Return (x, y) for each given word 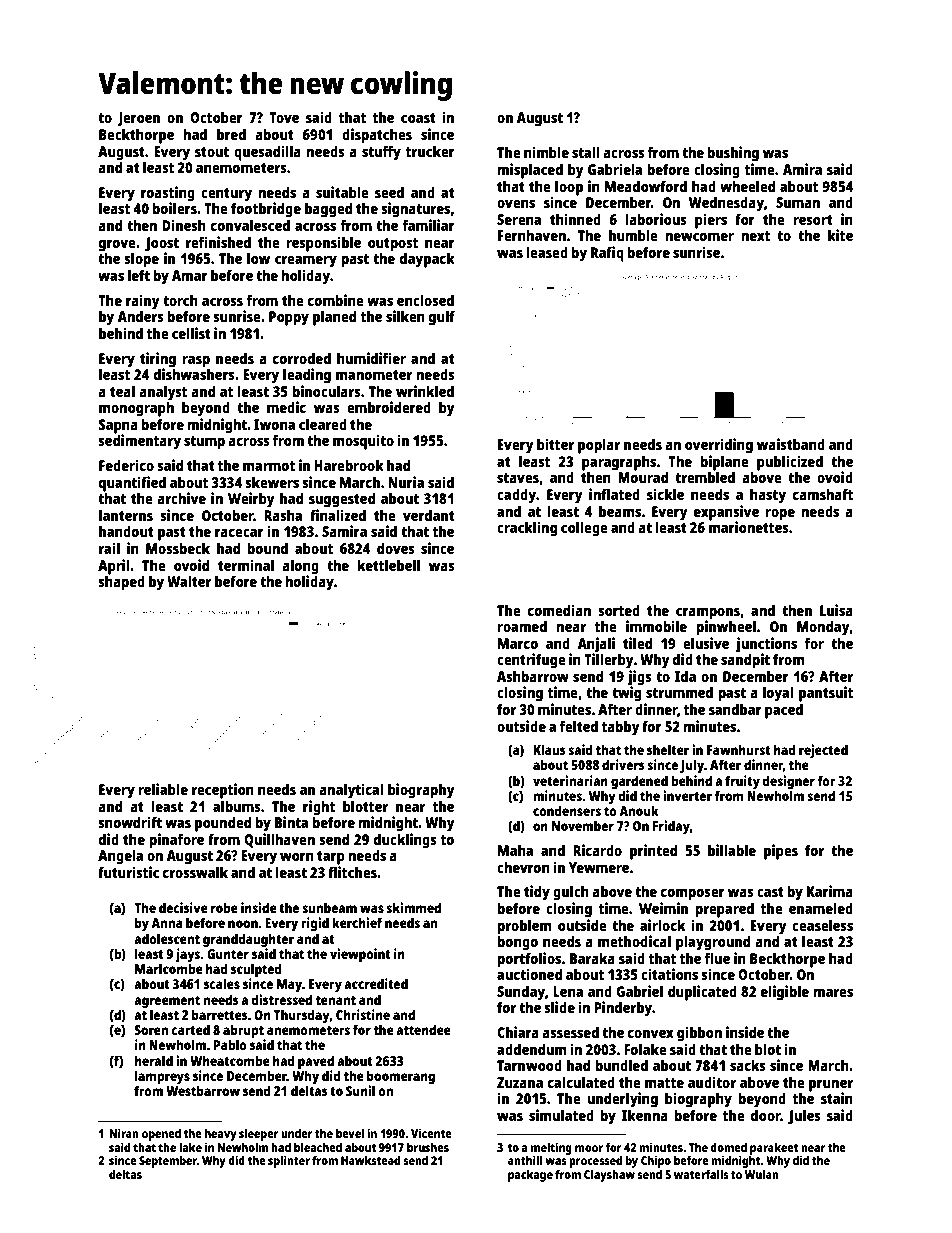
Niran (124, 1133)
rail (109, 548)
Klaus (549, 749)
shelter (668, 749)
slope (141, 260)
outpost (393, 245)
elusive (706, 643)
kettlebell (388, 565)
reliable (163, 789)
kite (840, 235)
